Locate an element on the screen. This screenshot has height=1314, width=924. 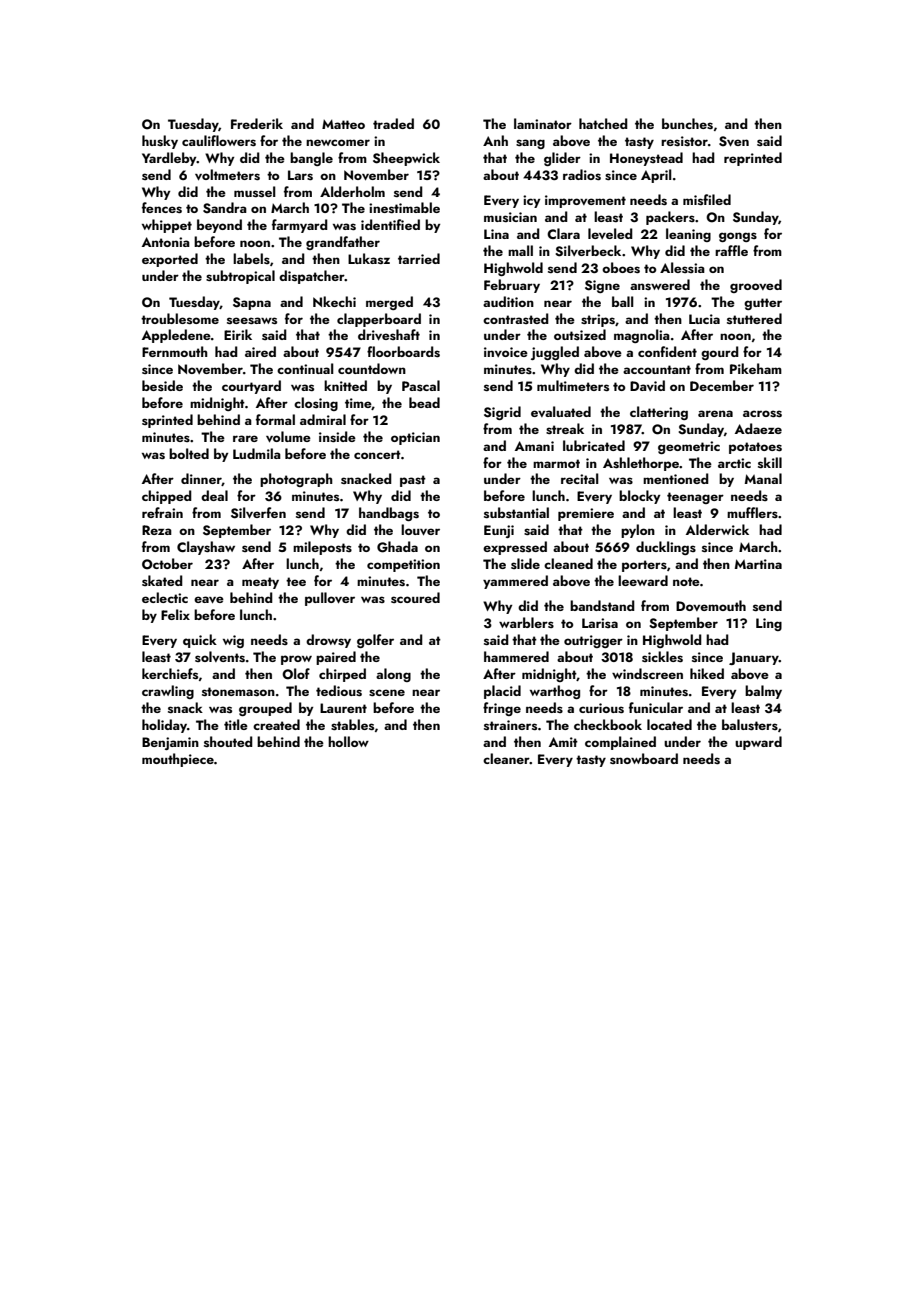
Matteo is located at coordinates (343, 124).
